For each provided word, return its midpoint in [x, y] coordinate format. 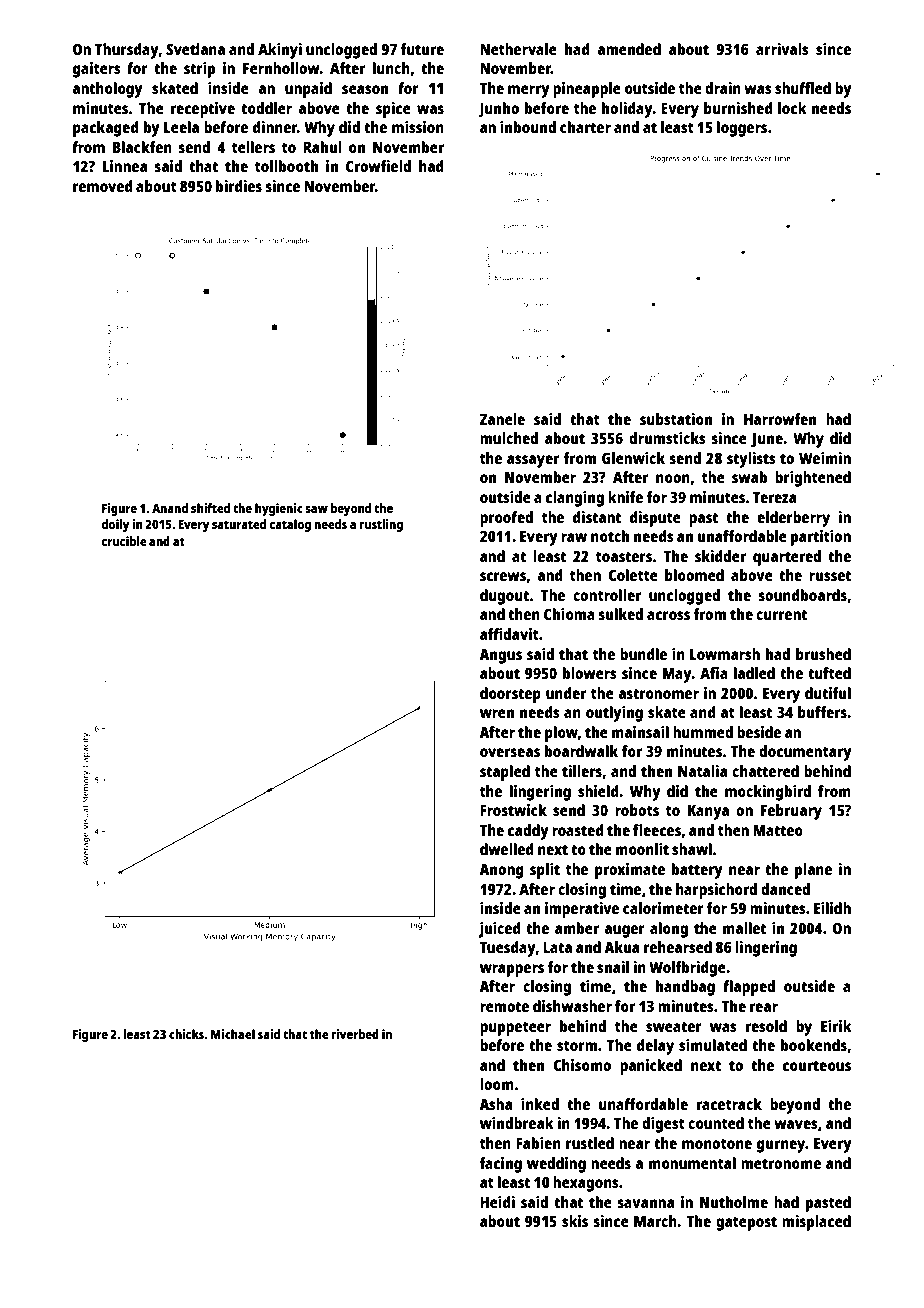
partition [821, 538]
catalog [290, 525]
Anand [170, 508]
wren [497, 713]
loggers [742, 129]
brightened [813, 479]
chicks [186, 1034]
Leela [181, 127]
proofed [506, 519]
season [365, 89]
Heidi [497, 1202]
